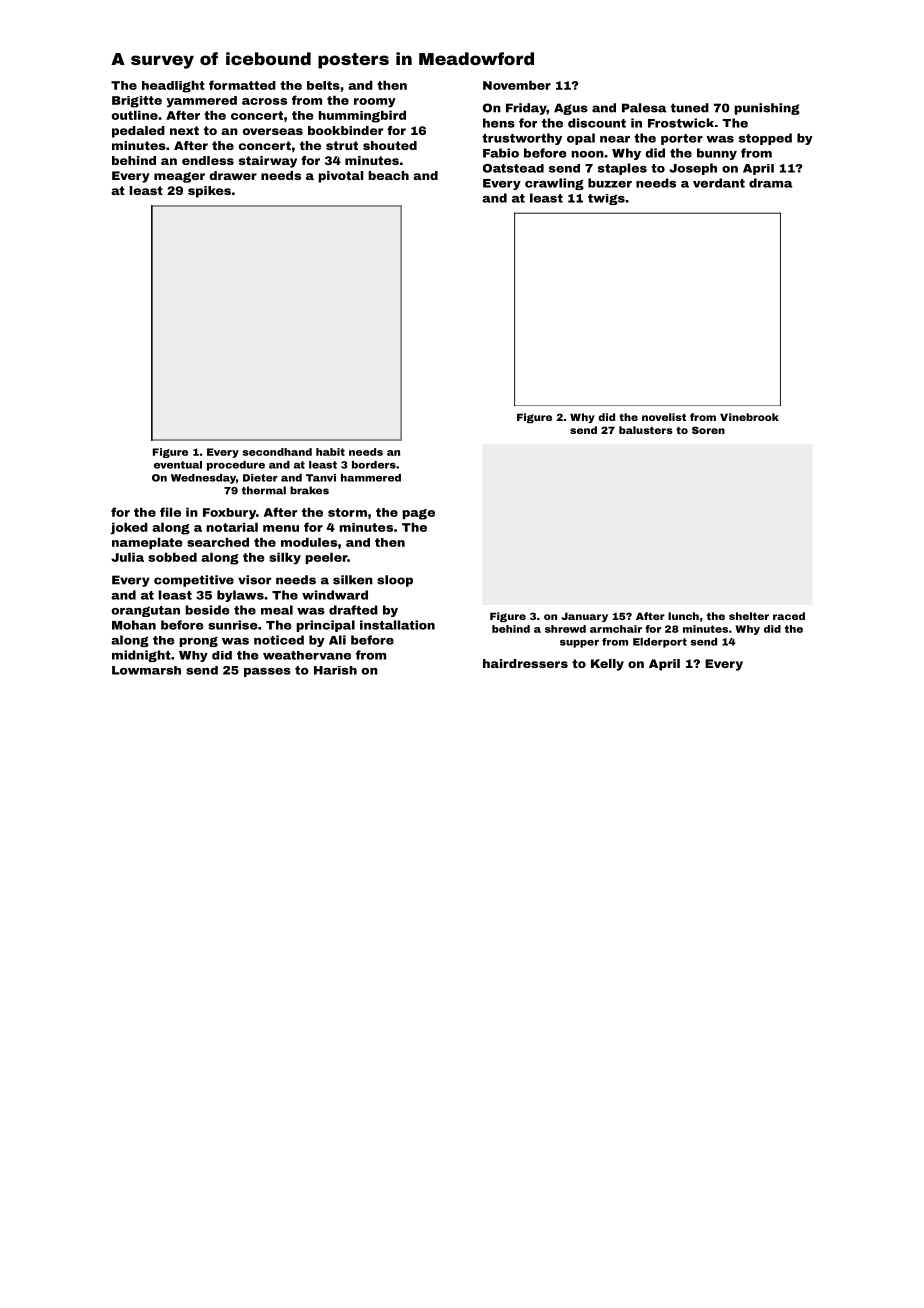 The width and height of the document is (924, 1308). What do you see at coordinates (749, 417) in the document?
I see `Vinebrook` at bounding box center [749, 417].
